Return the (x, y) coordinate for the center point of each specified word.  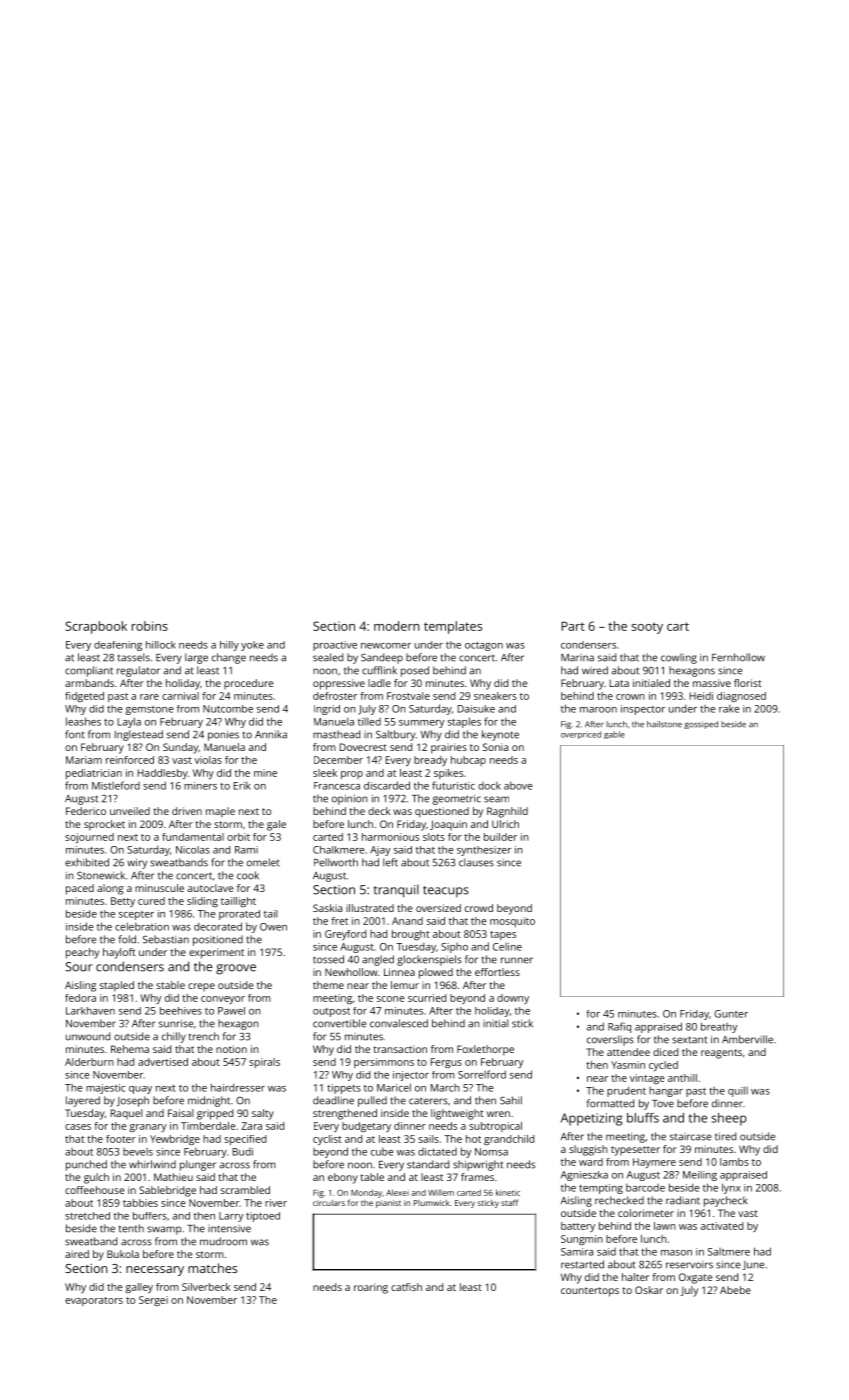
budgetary (366, 1127)
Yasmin (628, 1065)
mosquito (512, 922)
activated (722, 1226)
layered (83, 1101)
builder (500, 837)
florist (748, 683)
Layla (129, 722)
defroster (335, 696)
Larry (231, 1217)
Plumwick (432, 1203)
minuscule (159, 888)
